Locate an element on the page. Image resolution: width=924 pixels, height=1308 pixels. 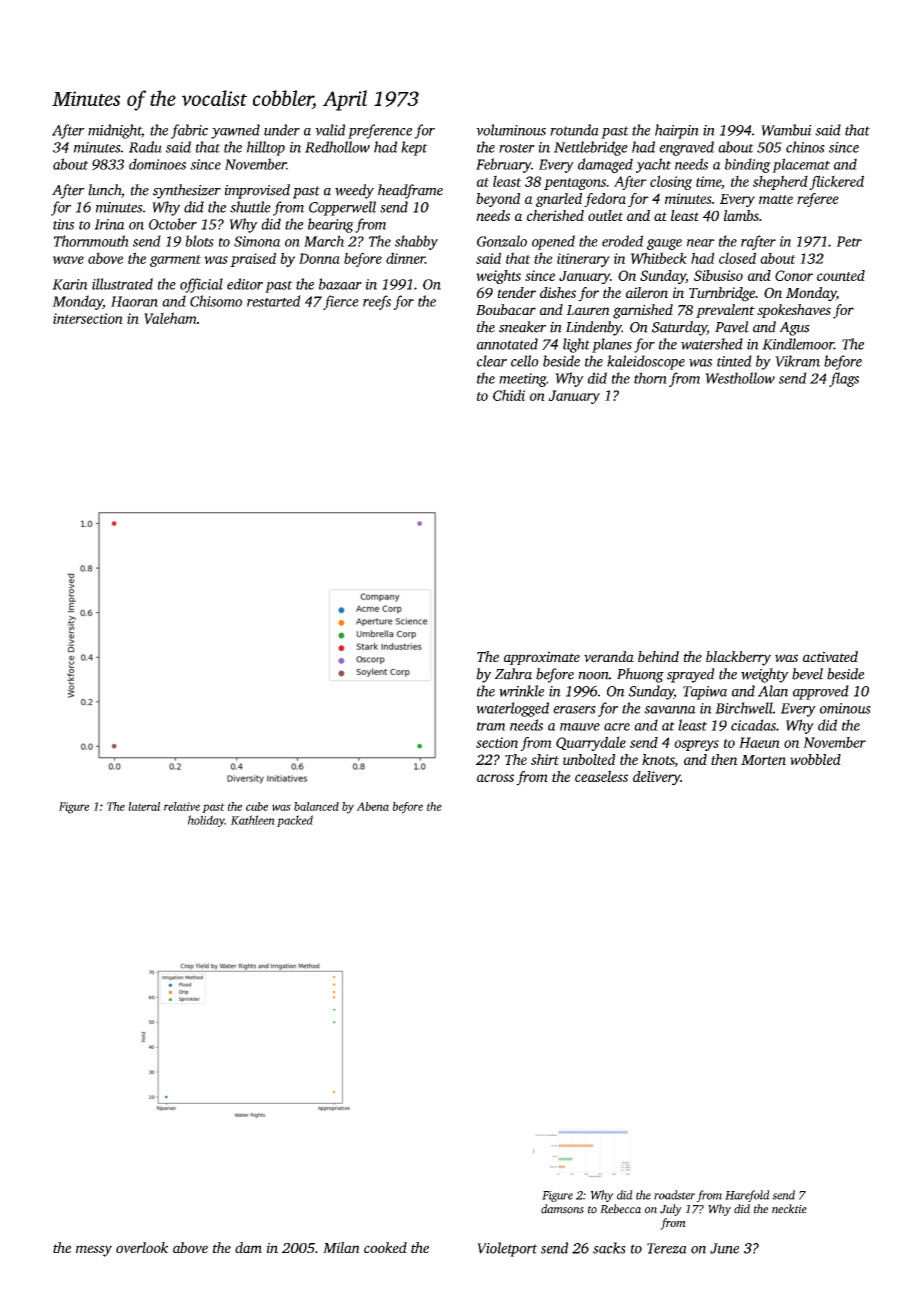
Abena is located at coordinates (372, 806).
